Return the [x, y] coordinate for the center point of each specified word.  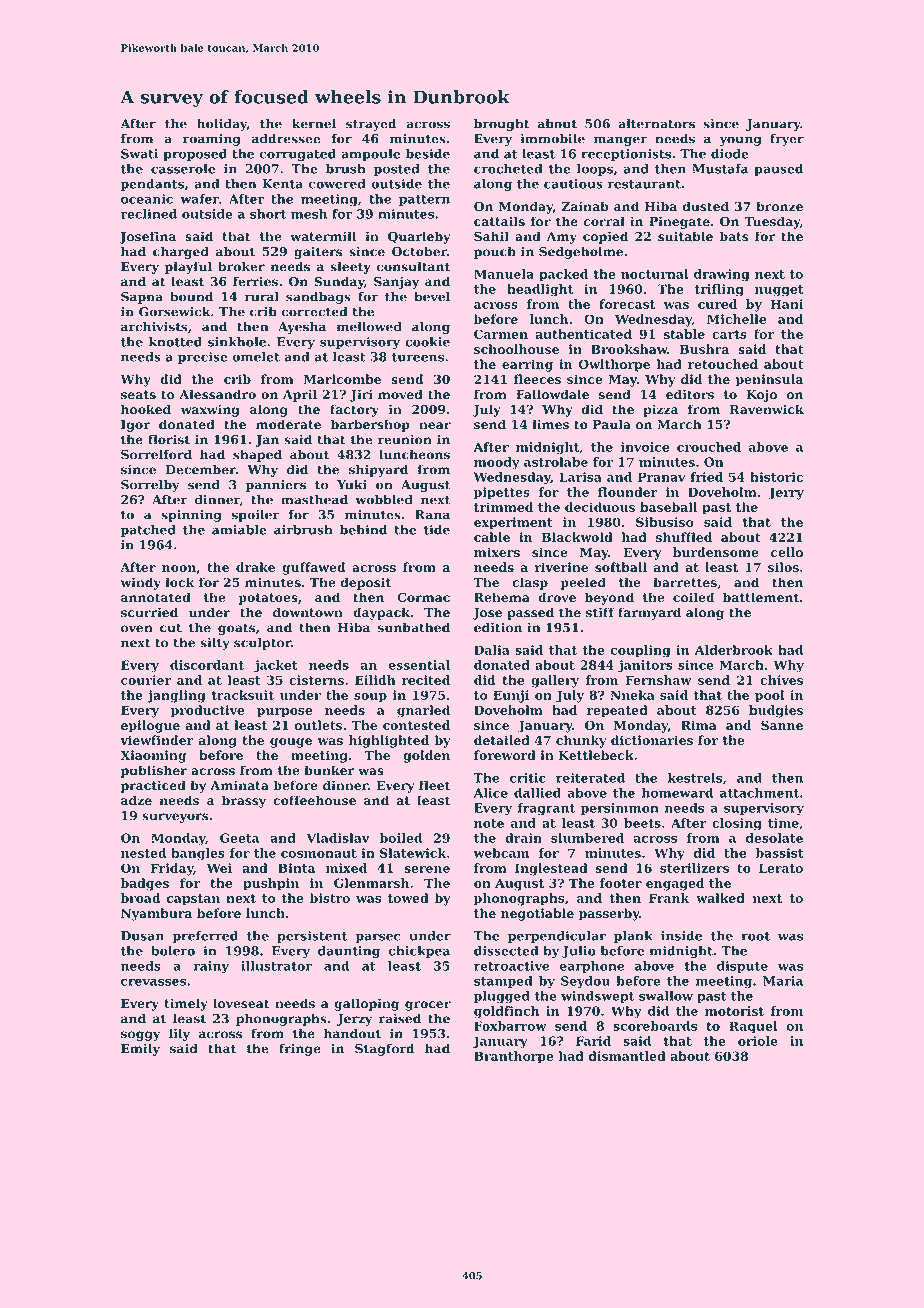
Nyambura [156, 914]
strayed [371, 125]
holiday [222, 125]
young [741, 141]
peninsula [769, 380]
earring [527, 365]
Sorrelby [150, 485]
